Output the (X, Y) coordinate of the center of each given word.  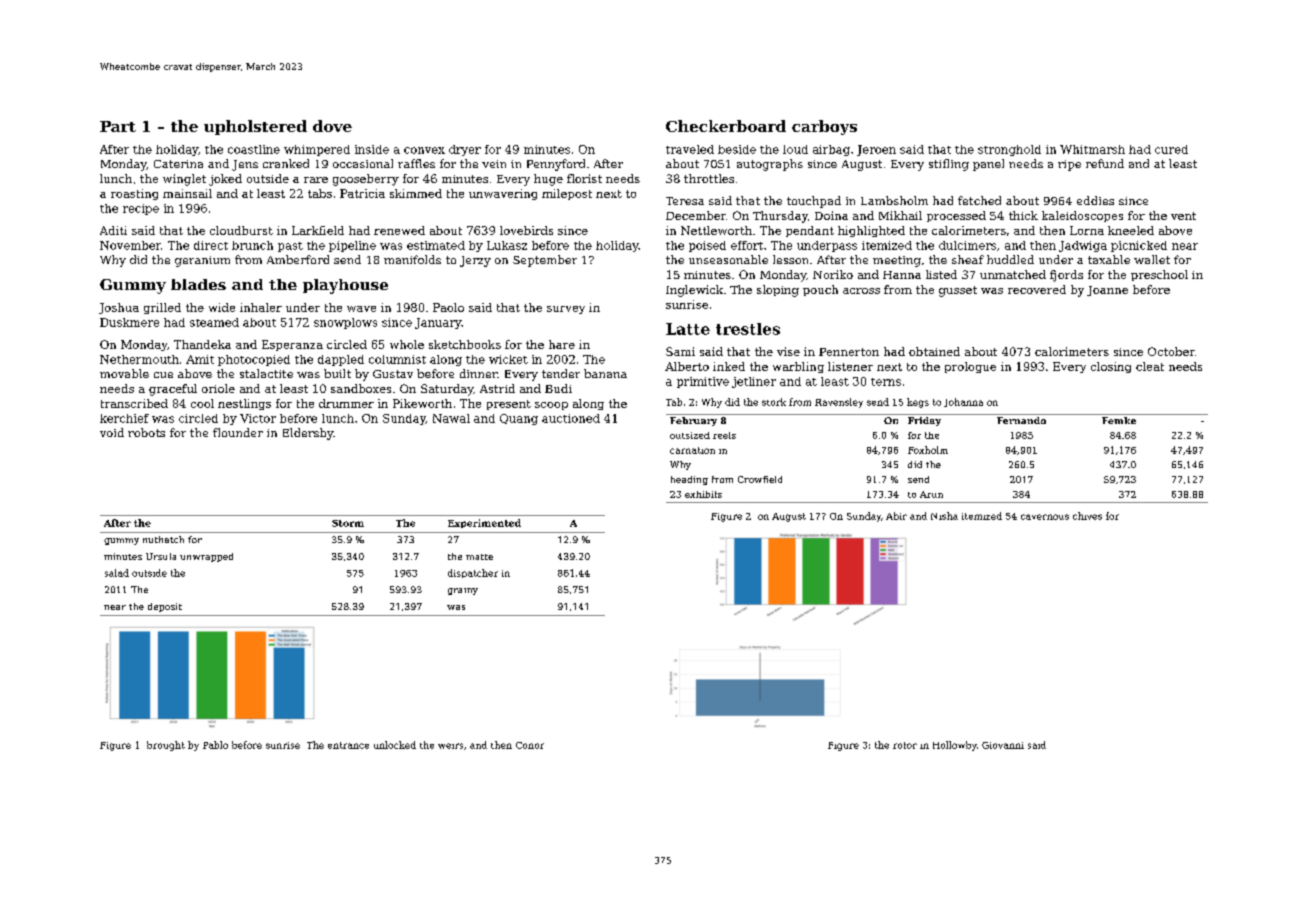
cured (1171, 149)
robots (146, 432)
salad (117, 573)
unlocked (395, 745)
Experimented (484, 523)
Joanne (1107, 291)
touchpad (814, 202)
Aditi (113, 230)
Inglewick (694, 291)
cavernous (1045, 517)
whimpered (317, 150)
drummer (346, 403)
